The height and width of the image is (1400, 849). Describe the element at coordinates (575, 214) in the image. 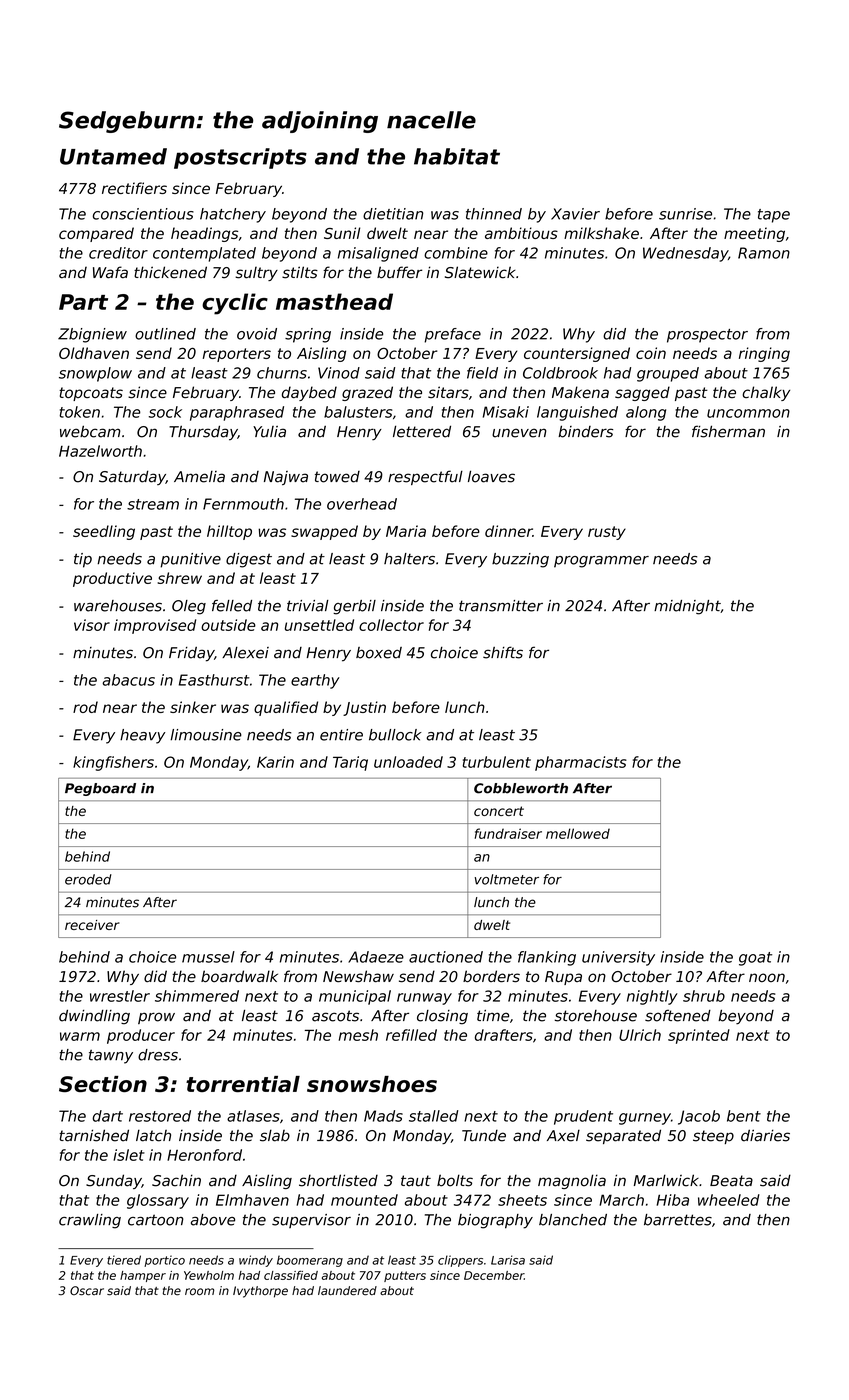

I see `Xavier` at that location.
